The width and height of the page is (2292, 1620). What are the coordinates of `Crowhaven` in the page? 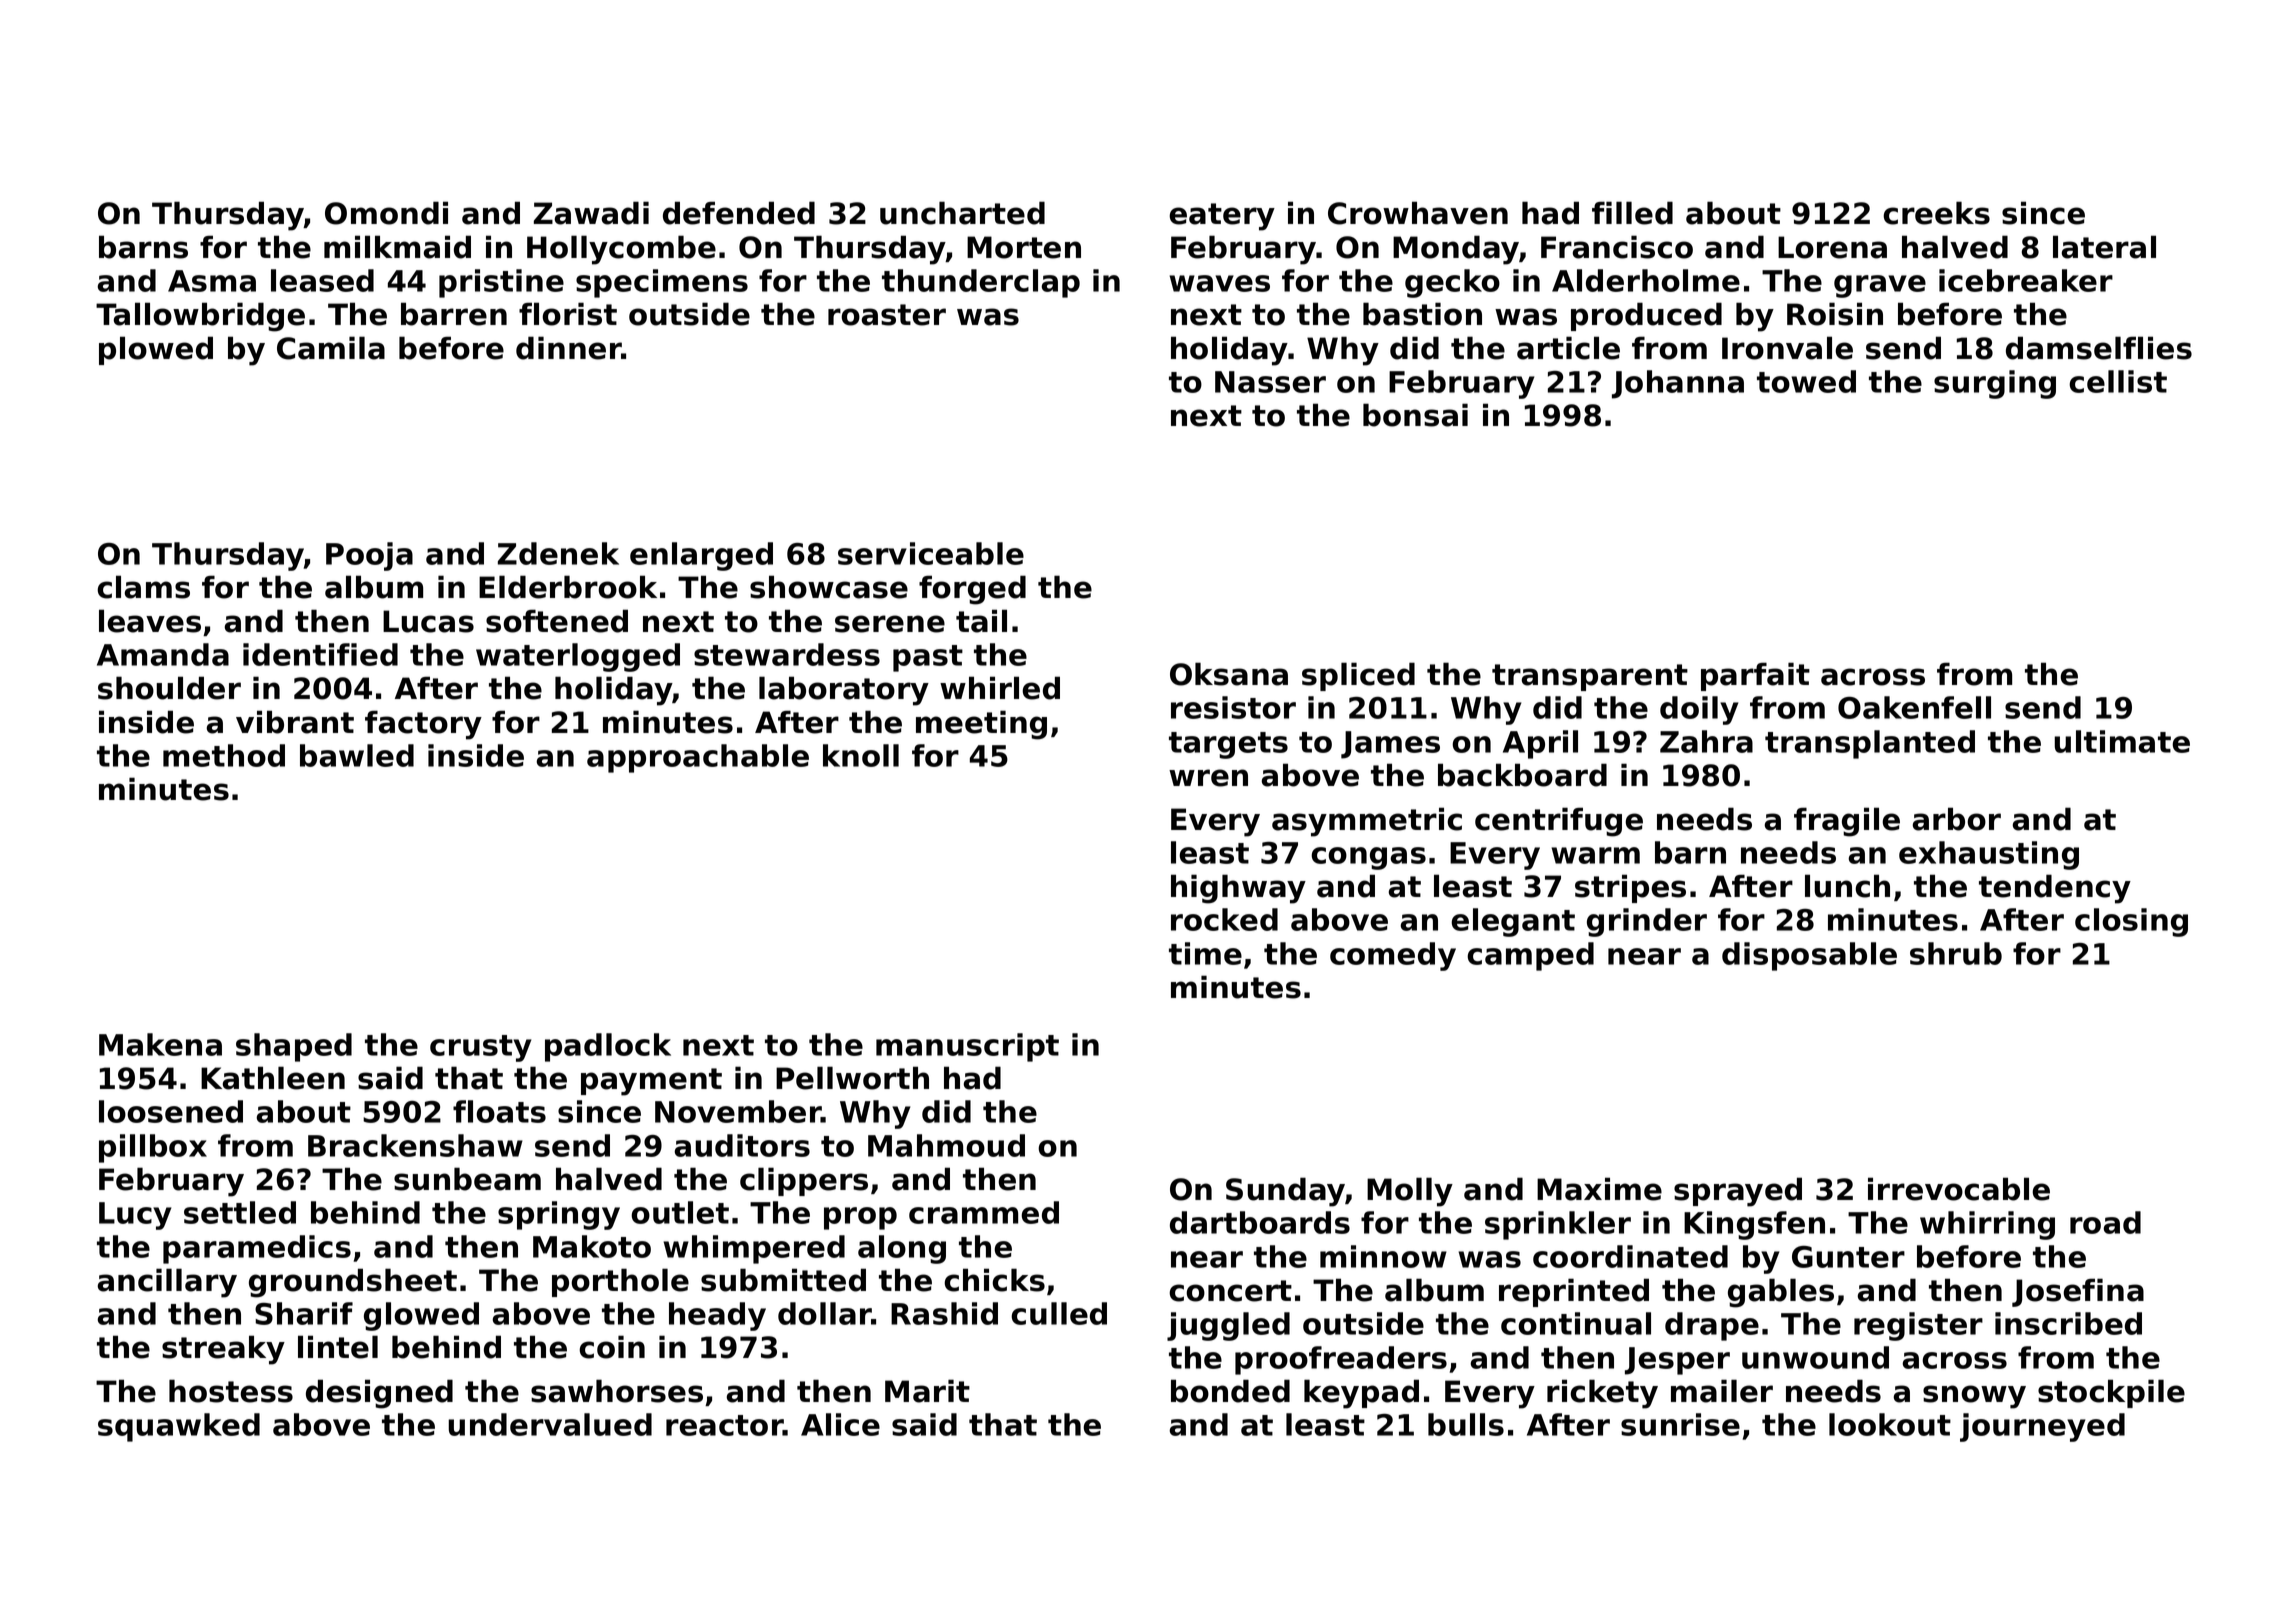 It's located at (1418, 213).
